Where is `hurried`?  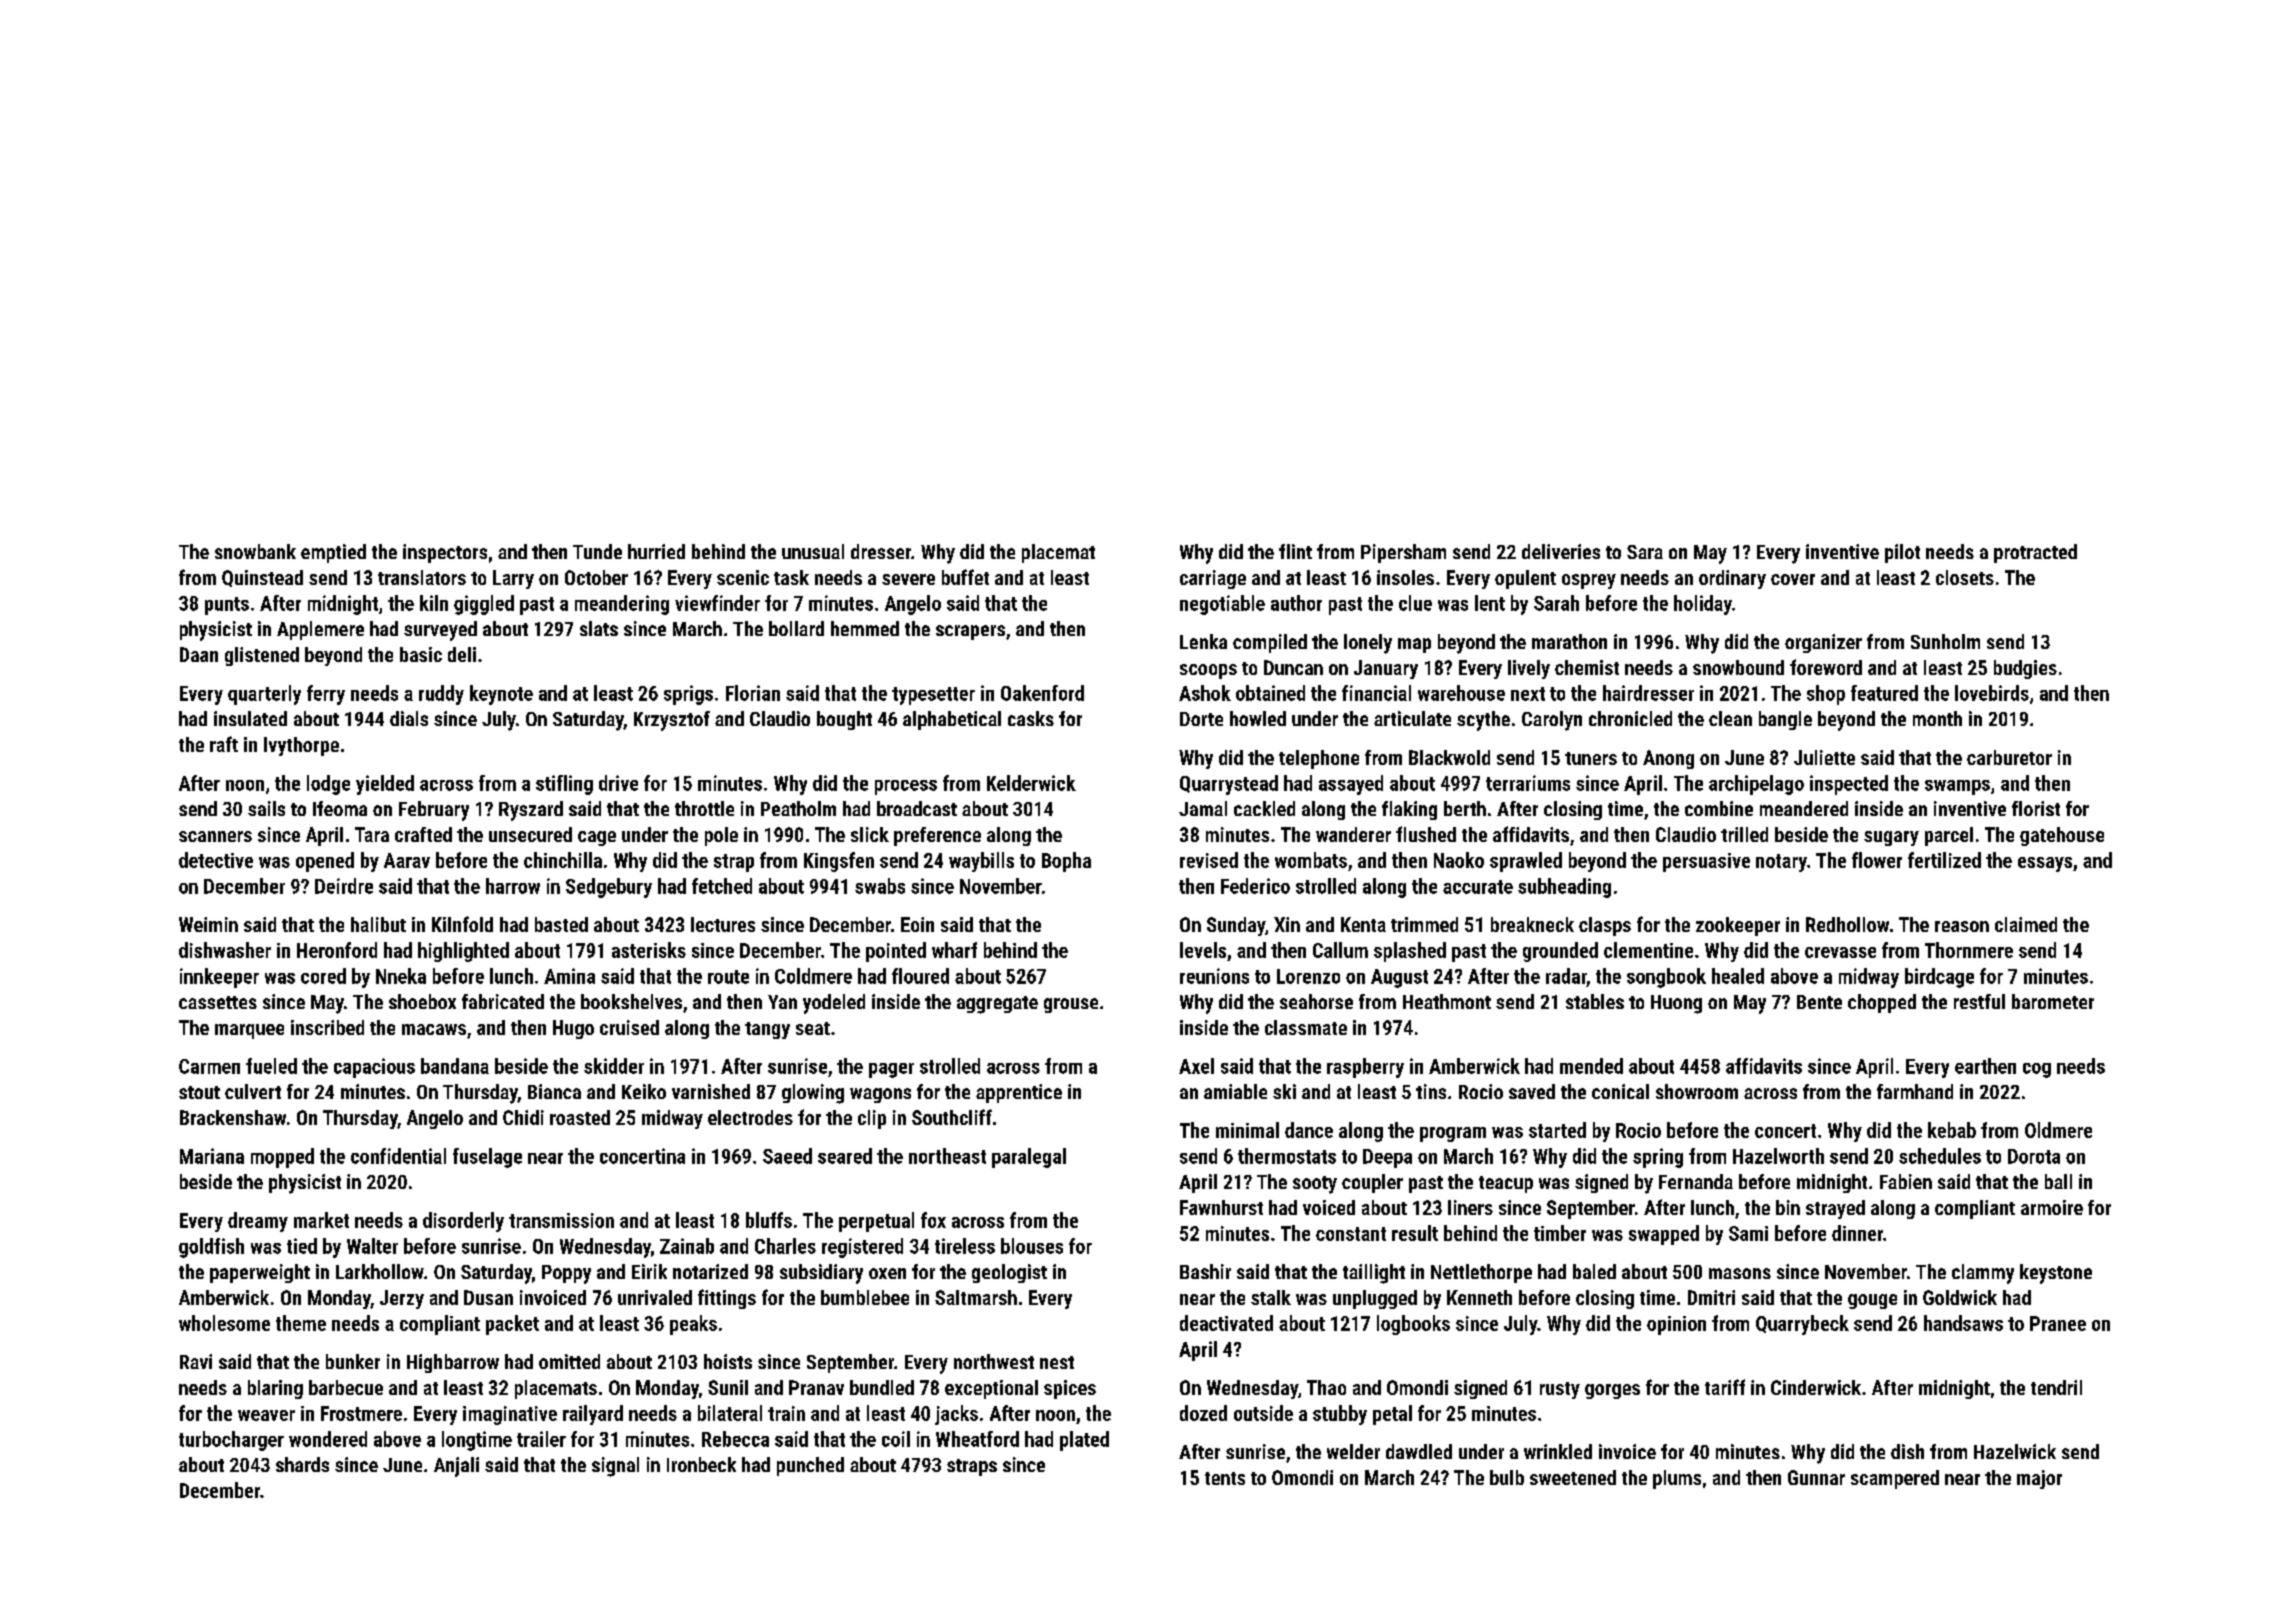 hurried is located at coordinates (656, 551).
